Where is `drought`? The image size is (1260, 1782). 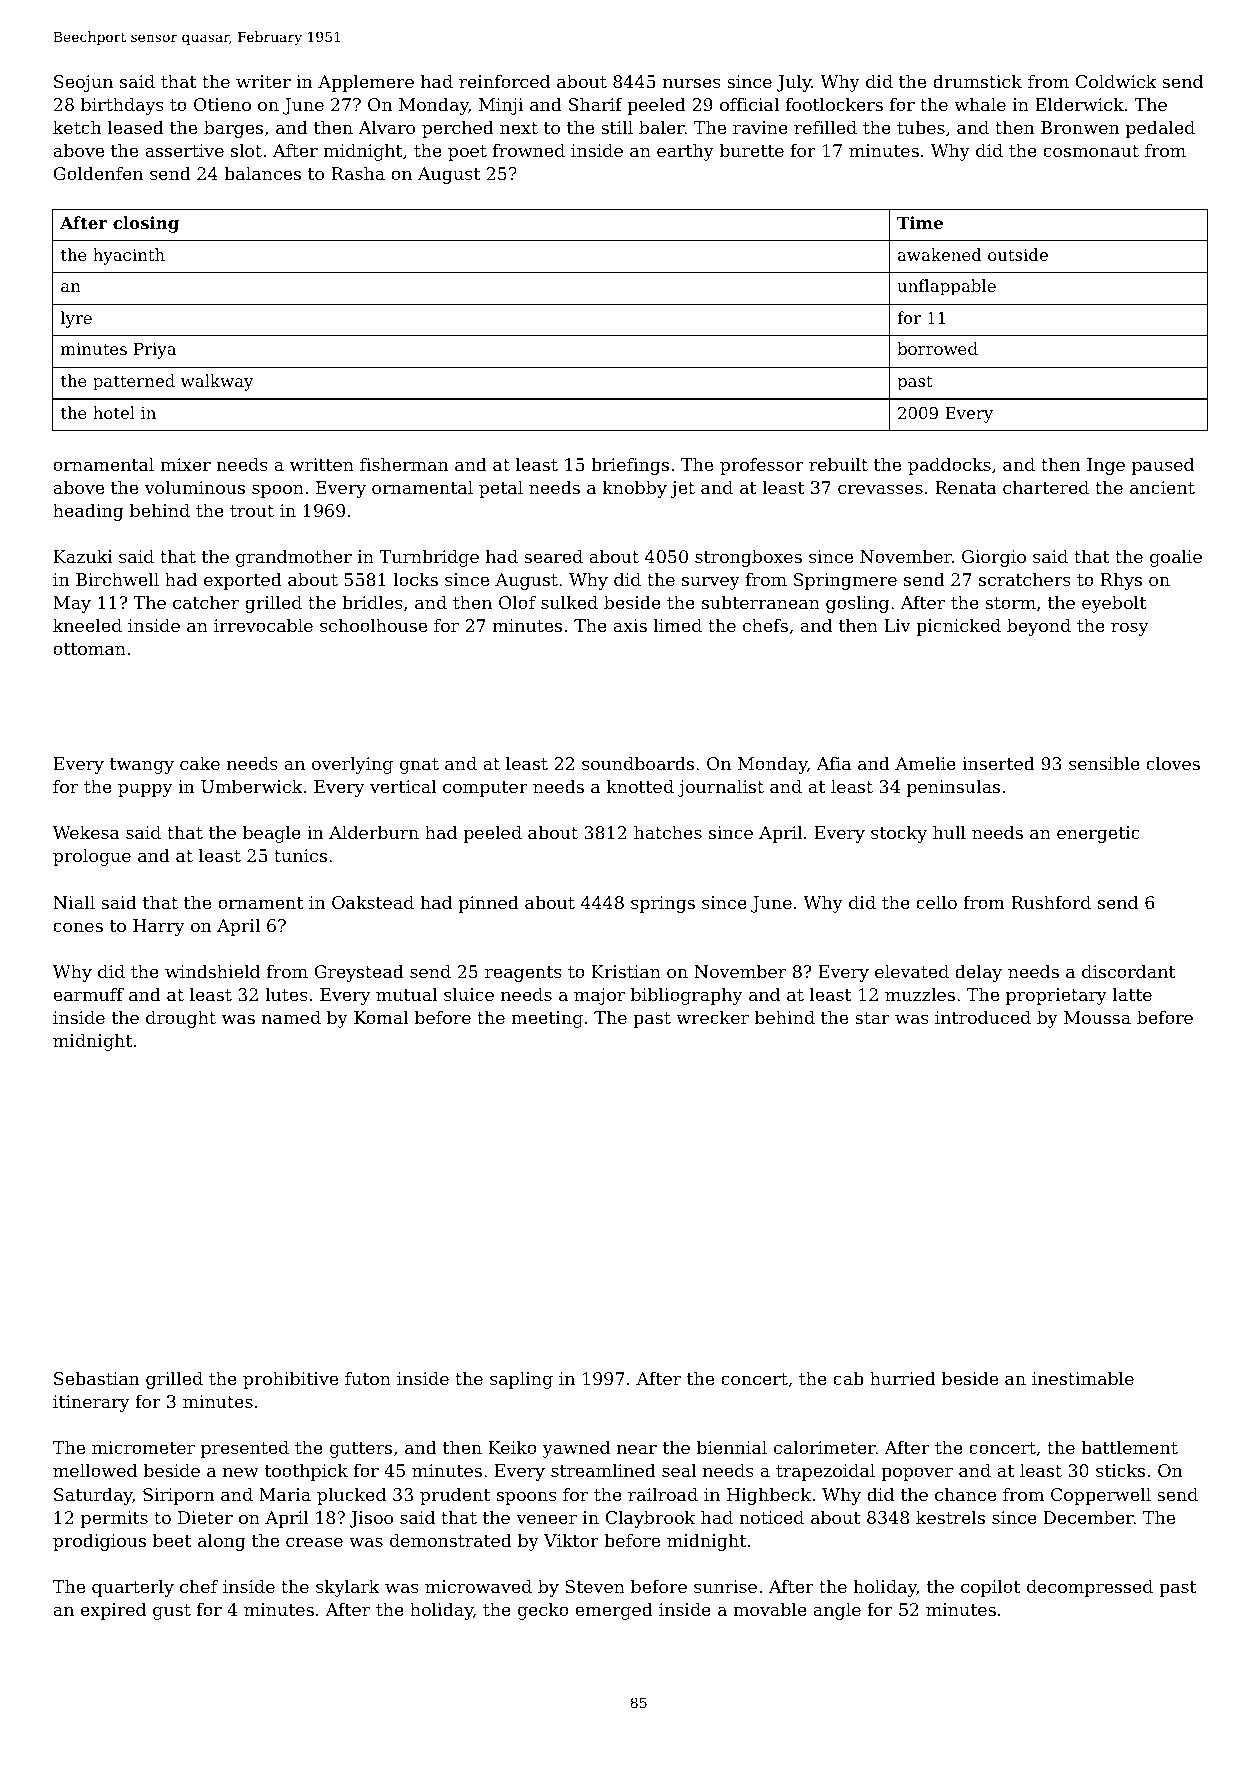
drought is located at coordinates (181, 1019).
